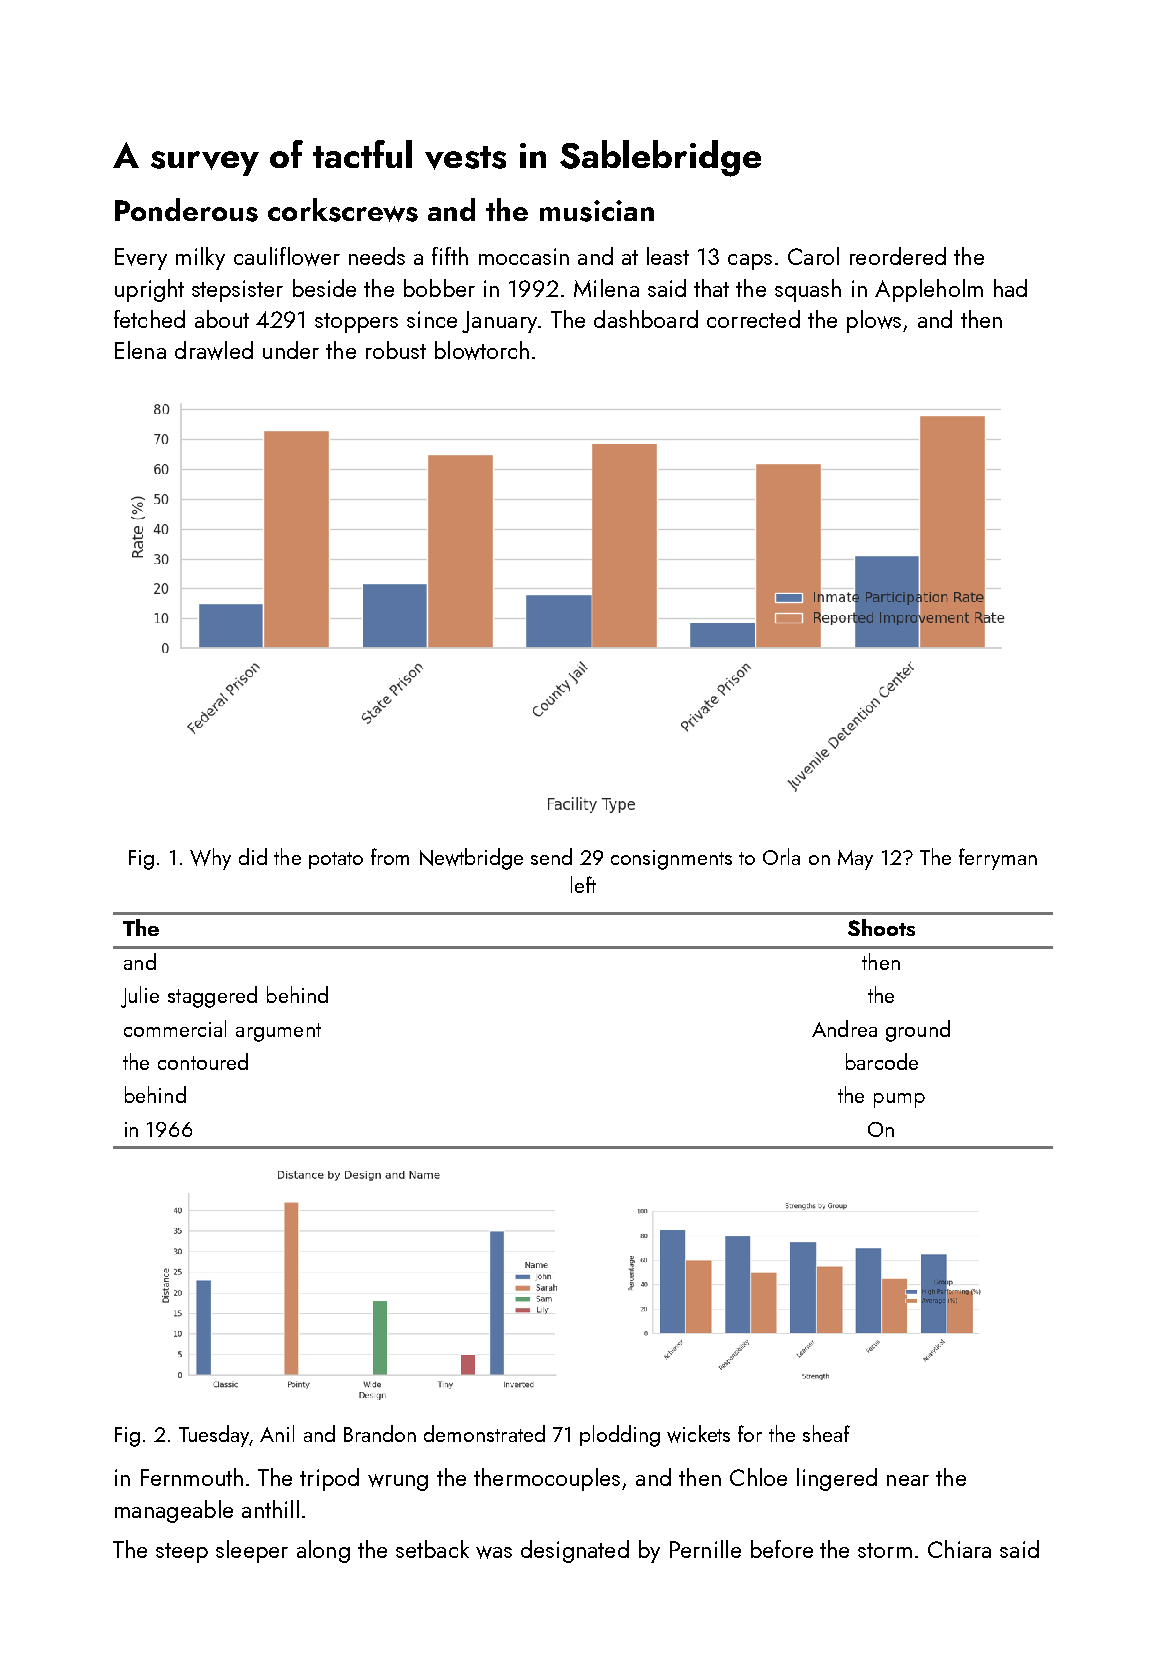  I want to click on argument, so click(278, 1032).
